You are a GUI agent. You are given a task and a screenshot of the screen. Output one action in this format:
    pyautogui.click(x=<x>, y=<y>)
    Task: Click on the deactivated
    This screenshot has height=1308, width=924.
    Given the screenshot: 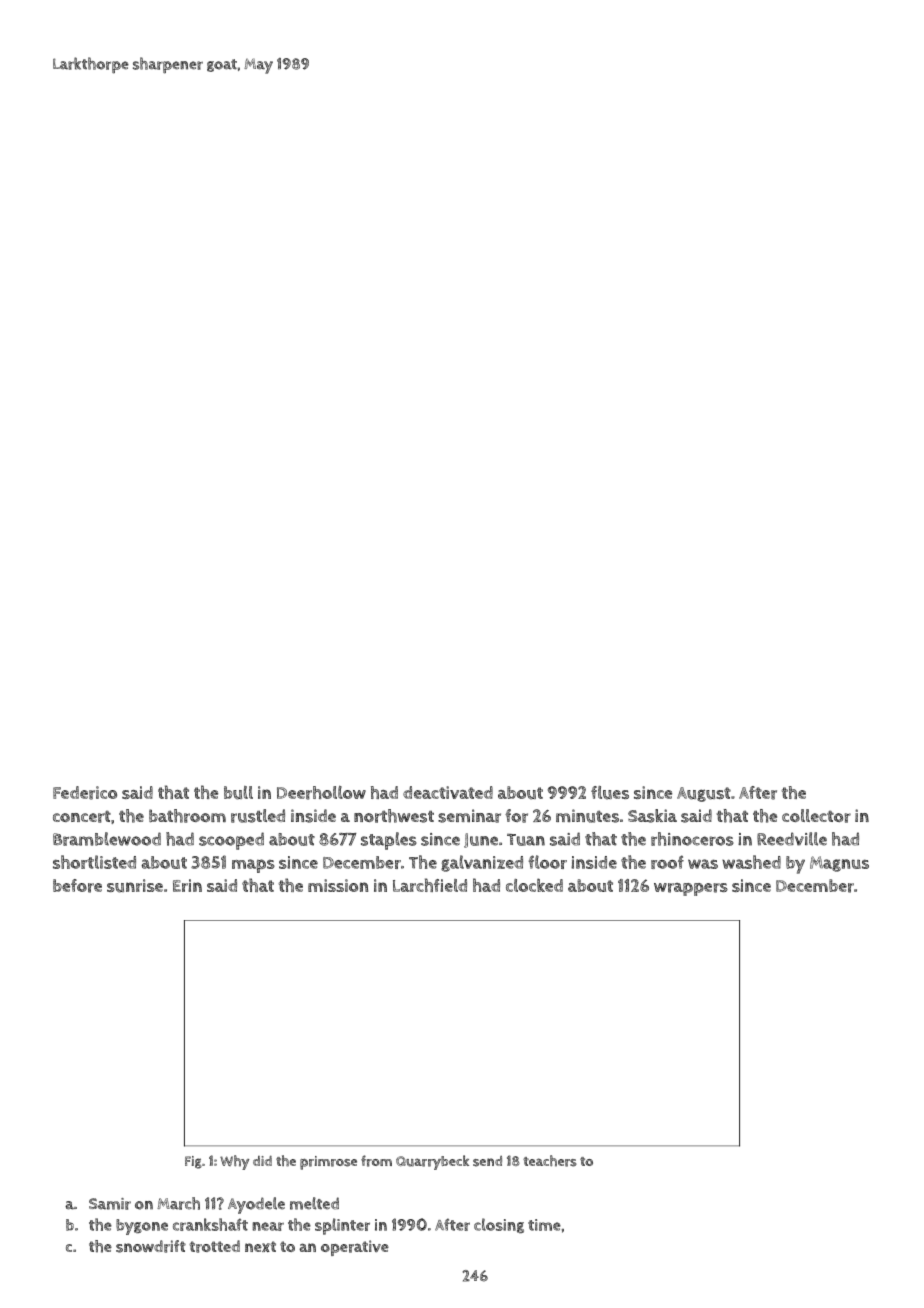 What is the action you would take?
    pyautogui.click(x=448, y=792)
